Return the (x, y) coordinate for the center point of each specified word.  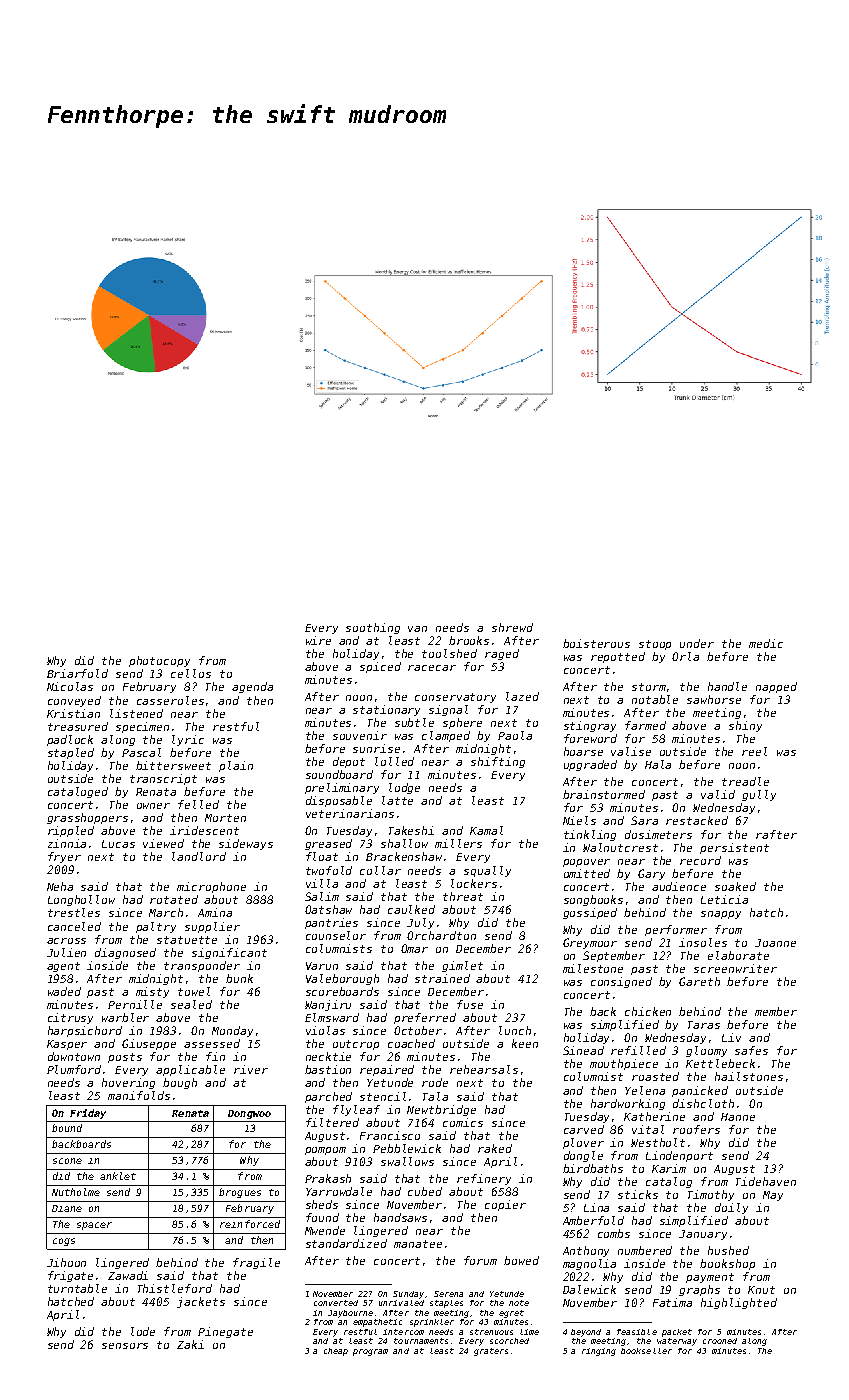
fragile (256, 1263)
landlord (199, 856)
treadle (745, 781)
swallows (407, 1161)
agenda (252, 687)
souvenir (360, 735)
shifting (498, 762)
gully (759, 795)
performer (676, 930)
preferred (425, 1018)
